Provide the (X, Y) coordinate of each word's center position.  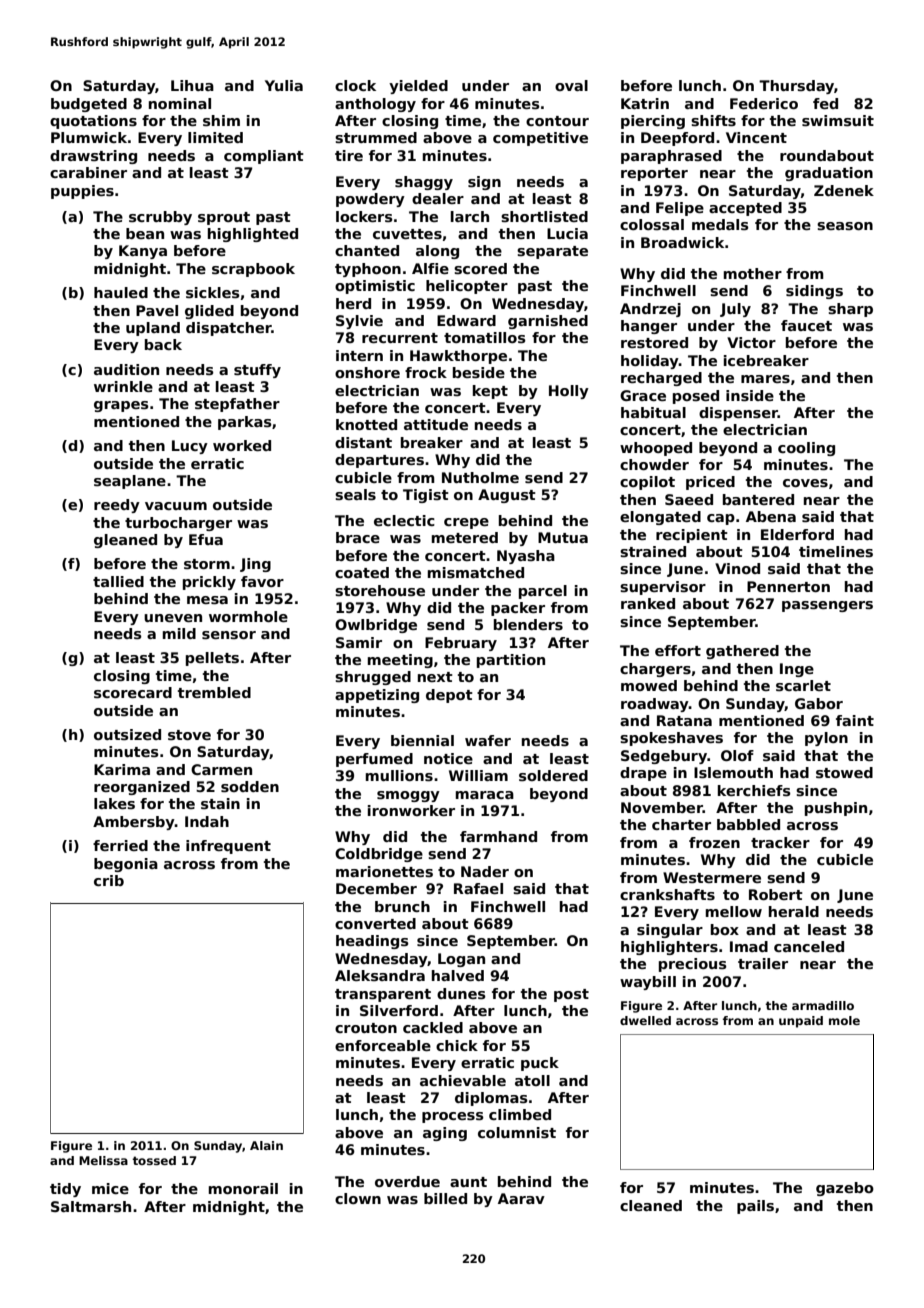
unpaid (801, 1022)
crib (109, 880)
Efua (206, 539)
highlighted (253, 235)
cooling (806, 449)
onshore (367, 372)
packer (518, 609)
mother (753, 273)
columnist (517, 1132)
